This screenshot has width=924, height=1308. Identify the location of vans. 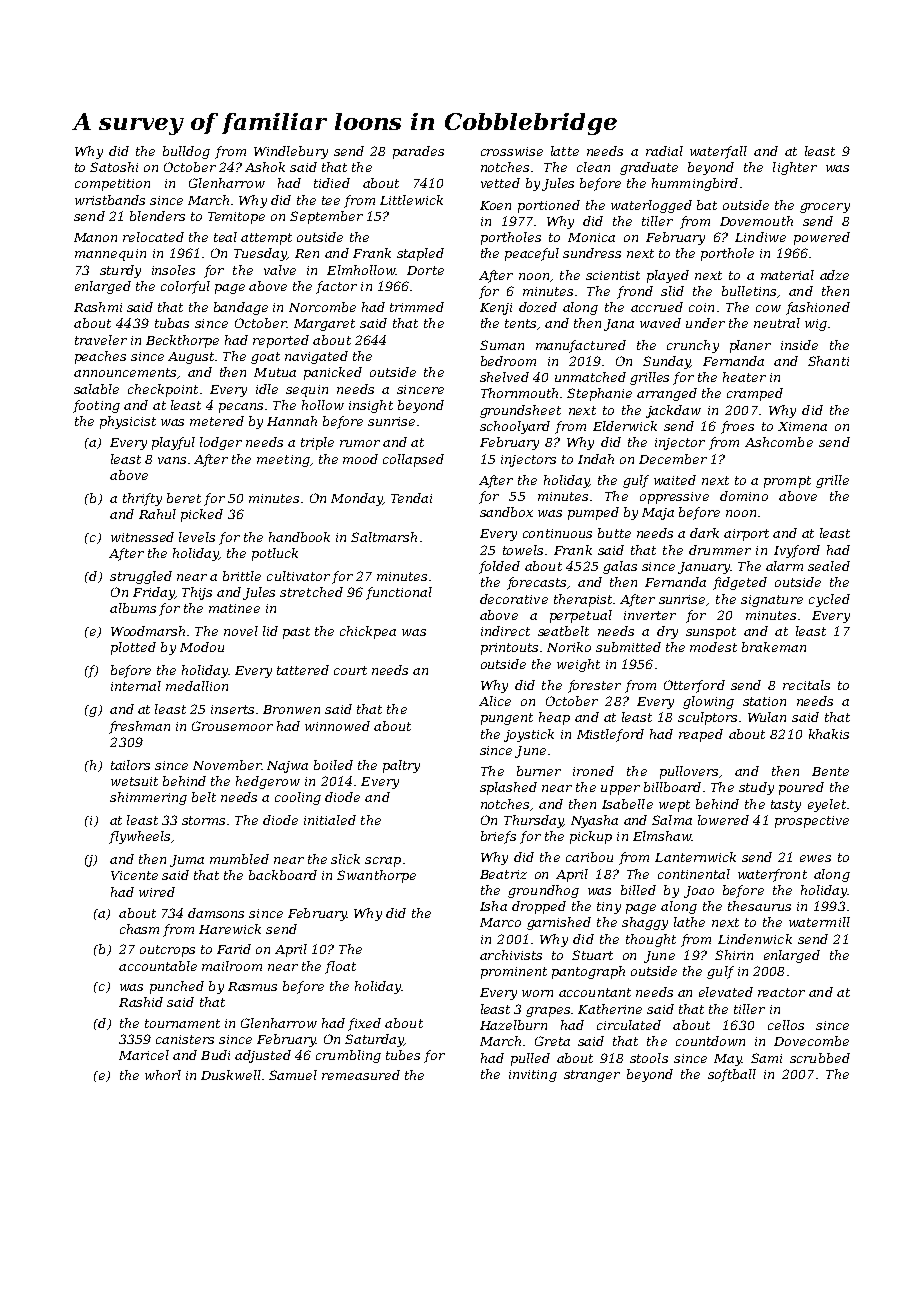
(172, 460).
